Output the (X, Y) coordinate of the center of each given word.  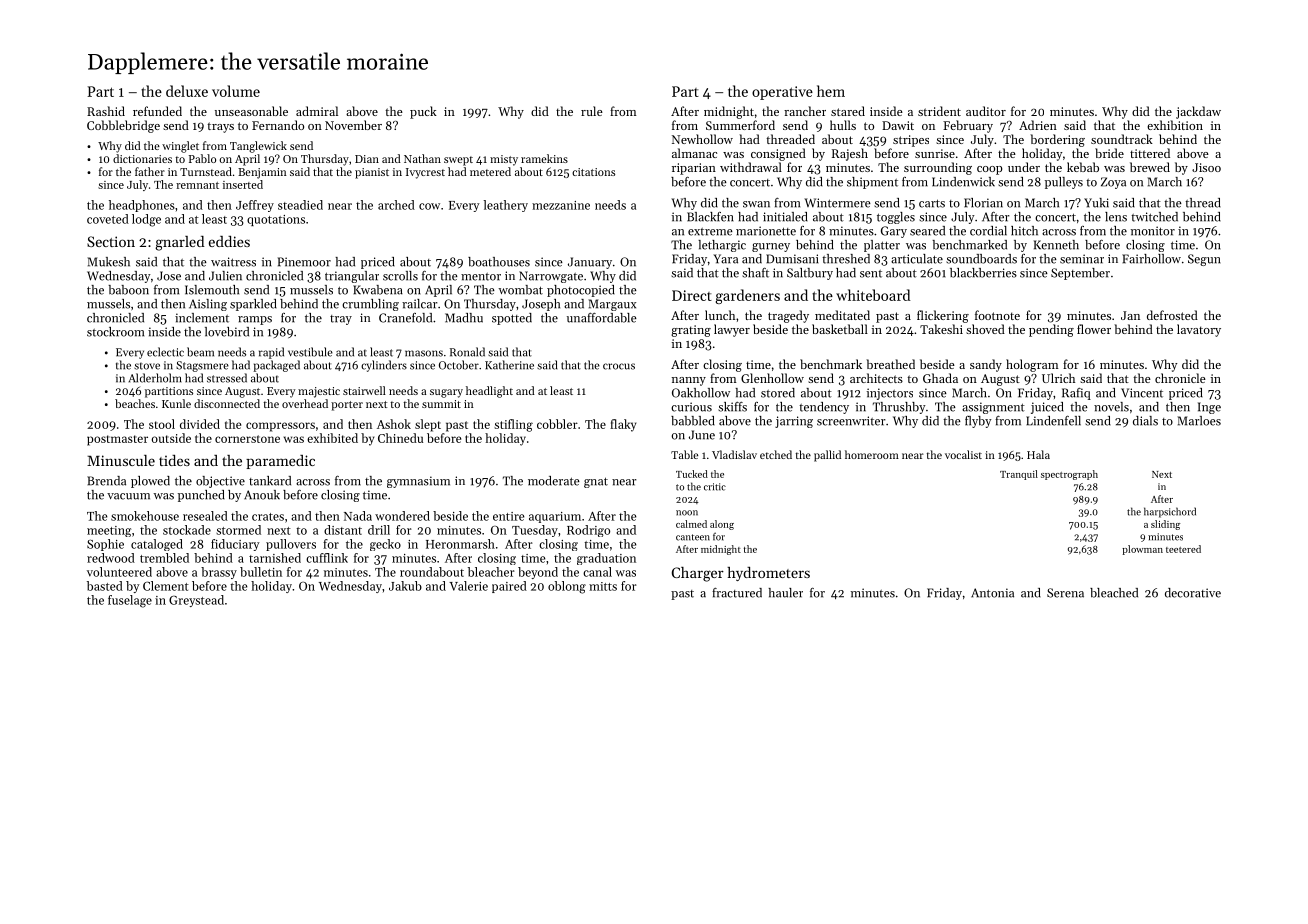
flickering (943, 316)
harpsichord (1170, 512)
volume (236, 91)
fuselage (130, 601)
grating (691, 331)
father (150, 171)
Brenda (106, 481)
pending (1051, 330)
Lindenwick (963, 182)
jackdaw (1198, 112)
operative (782, 93)
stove (147, 366)
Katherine (509, 365)
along (722, 525)
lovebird (227, 332)
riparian (694, 169)
